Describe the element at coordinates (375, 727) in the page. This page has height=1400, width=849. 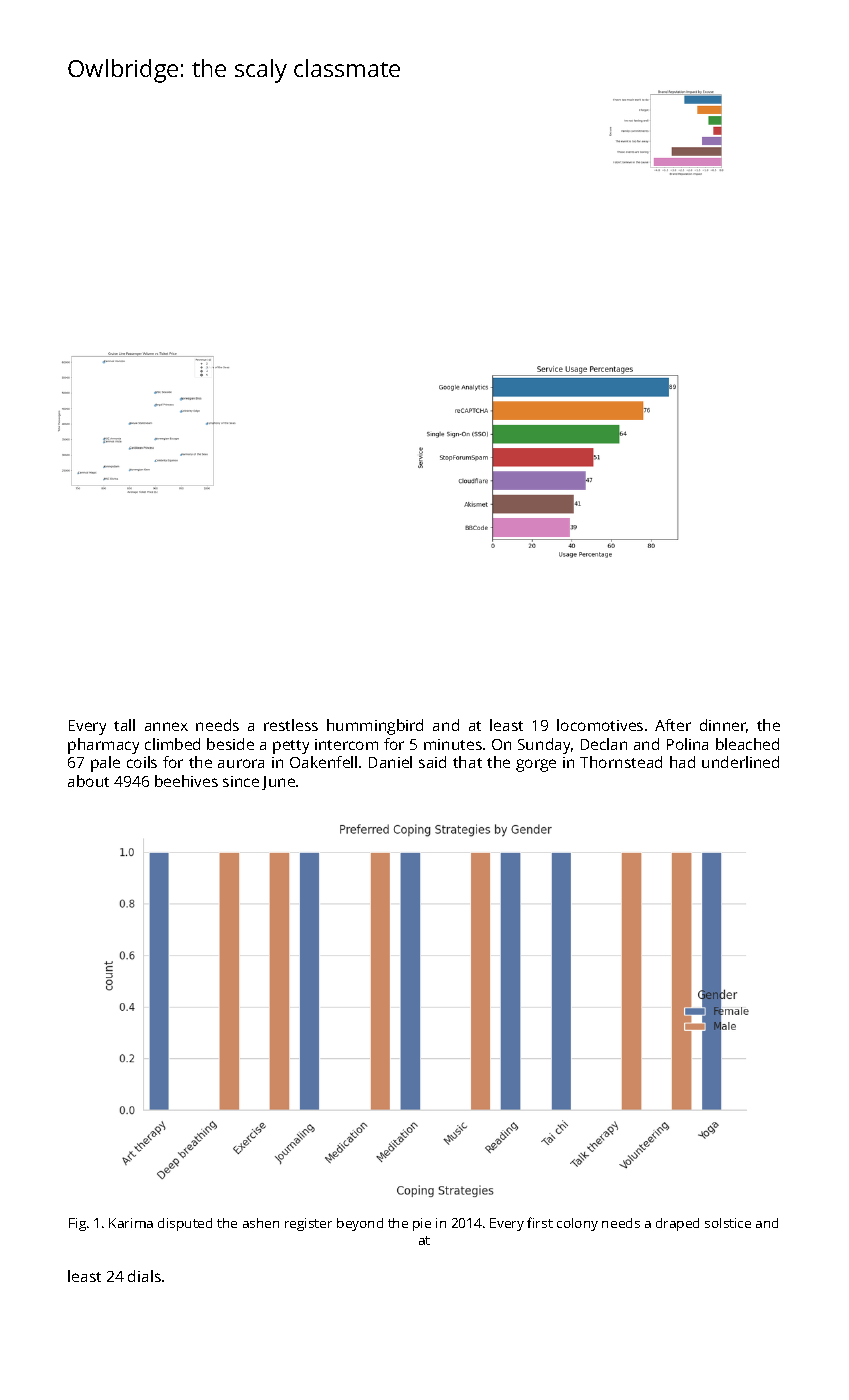
I see `hummingbird` at that location.
